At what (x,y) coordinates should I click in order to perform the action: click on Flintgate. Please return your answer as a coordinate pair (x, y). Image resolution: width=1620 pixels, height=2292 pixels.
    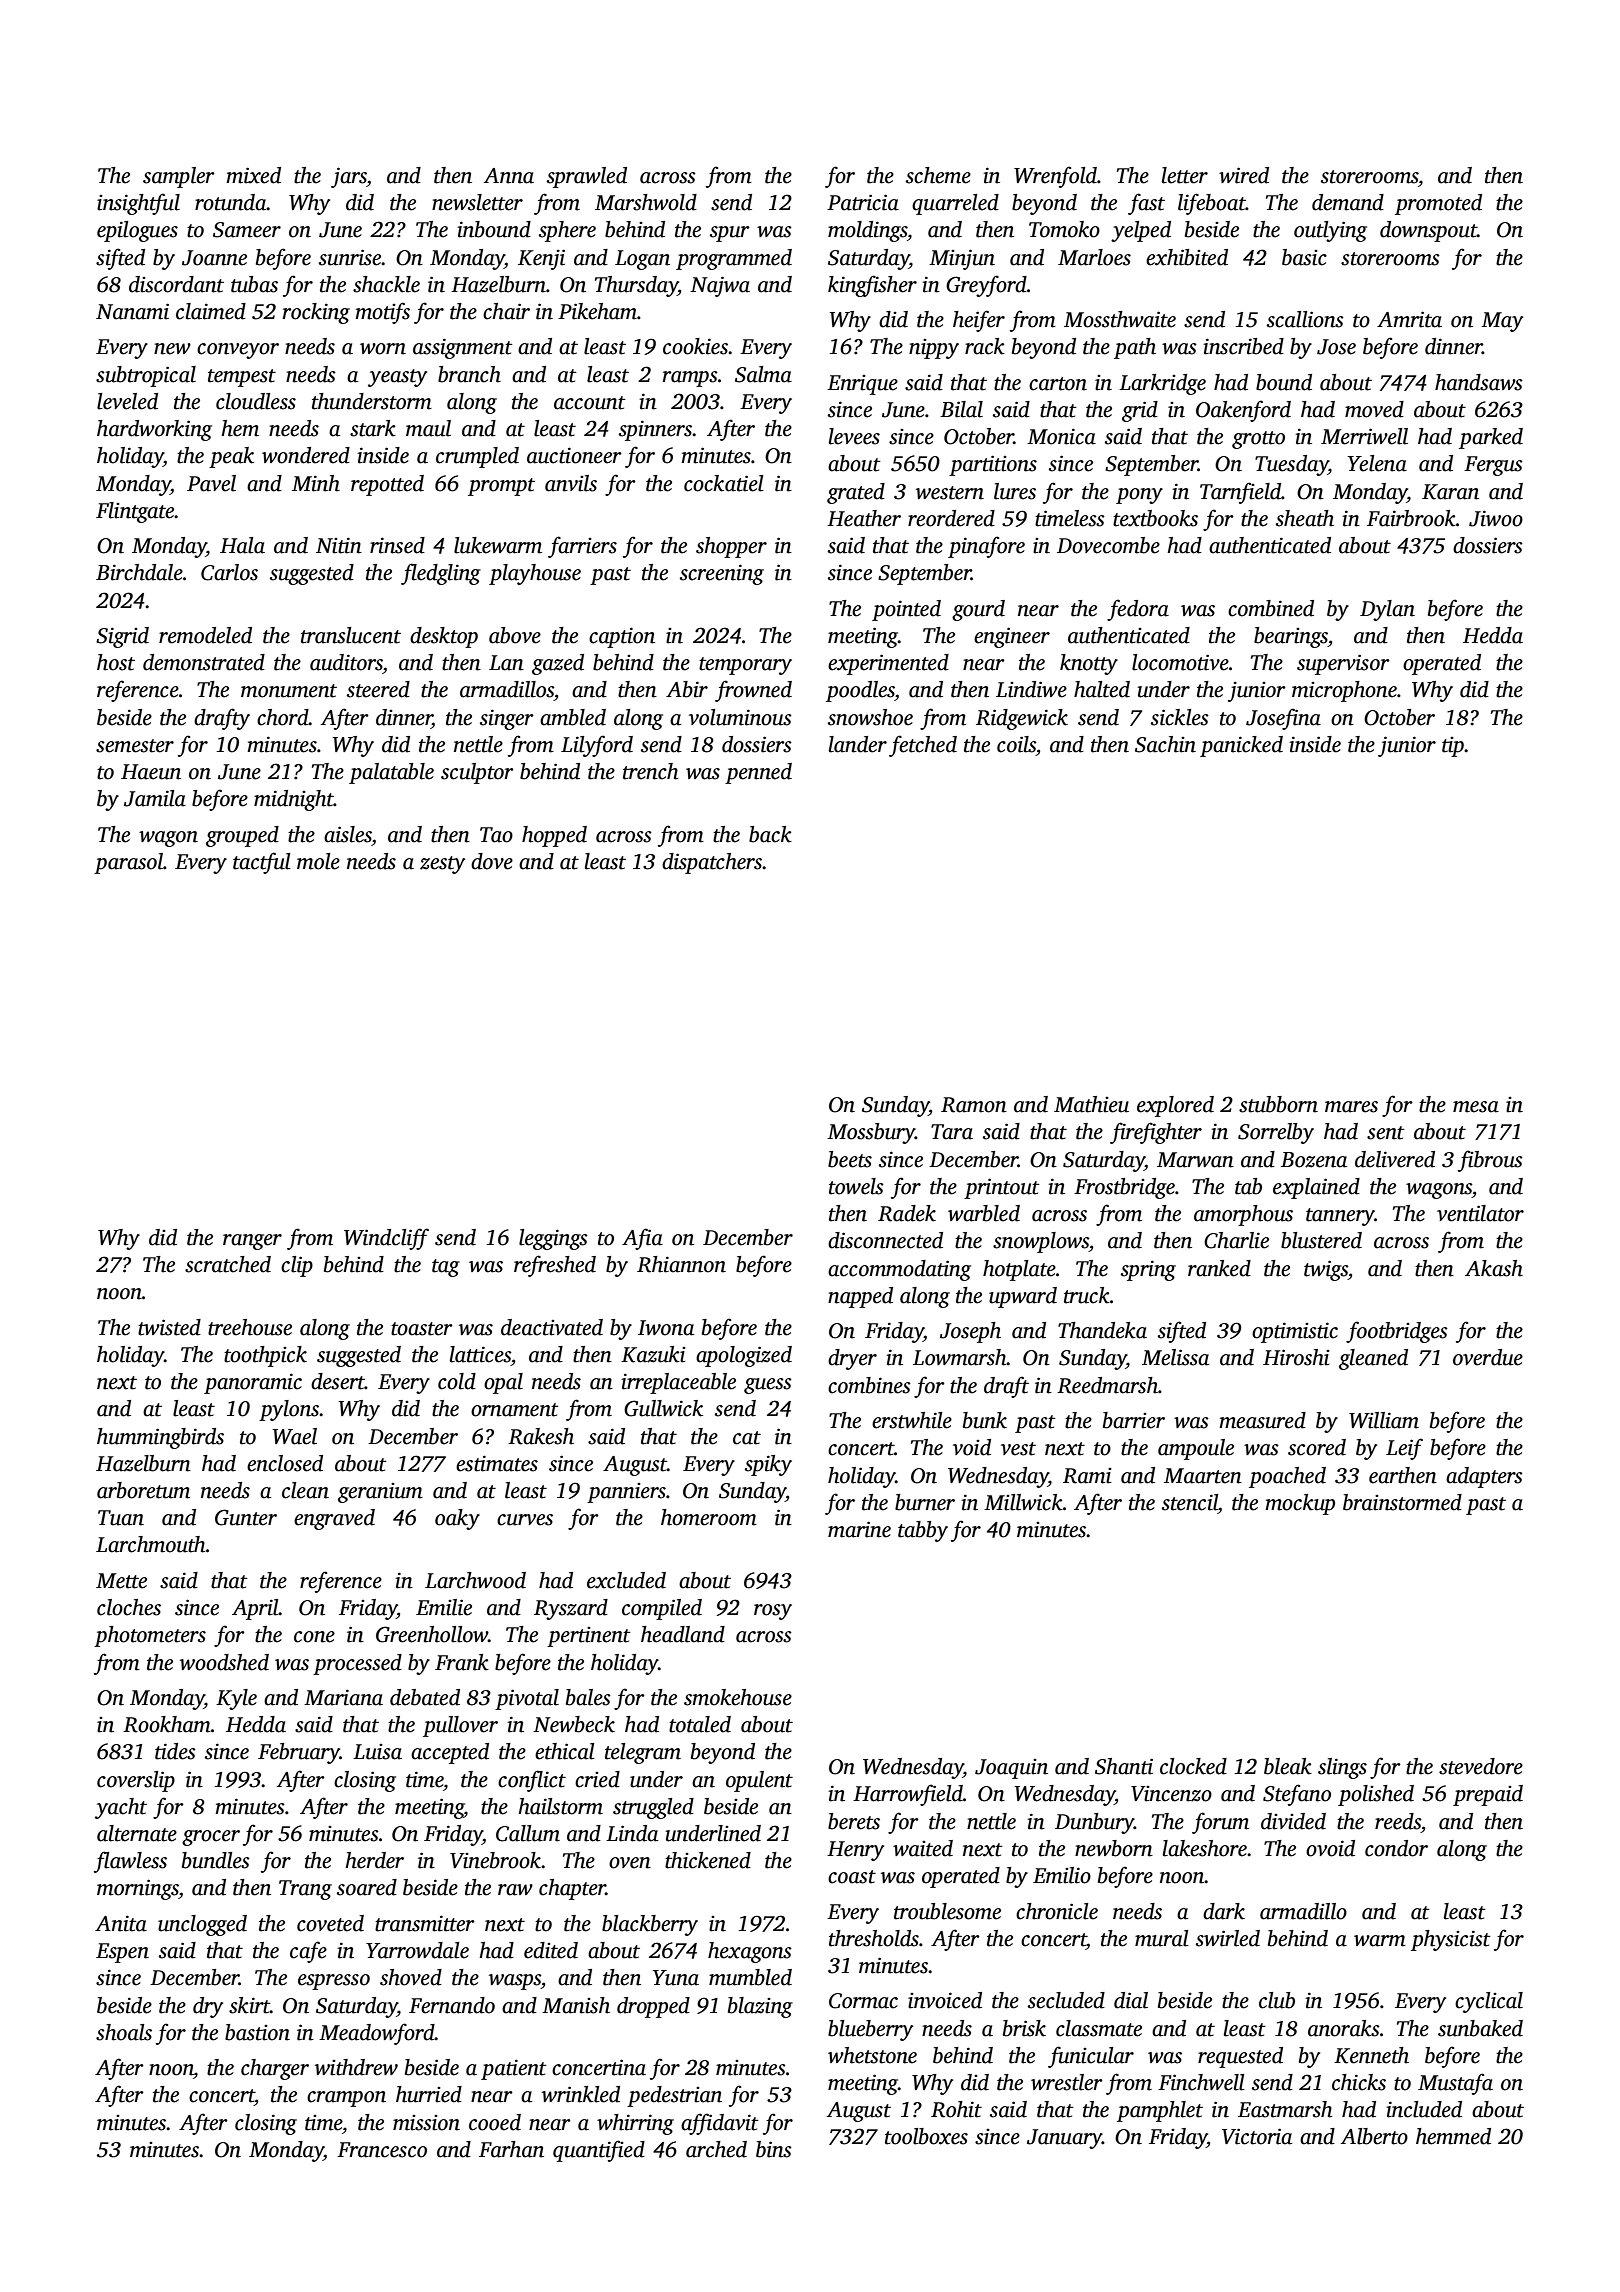
    Looking at the image, I should click on (135, 512).
